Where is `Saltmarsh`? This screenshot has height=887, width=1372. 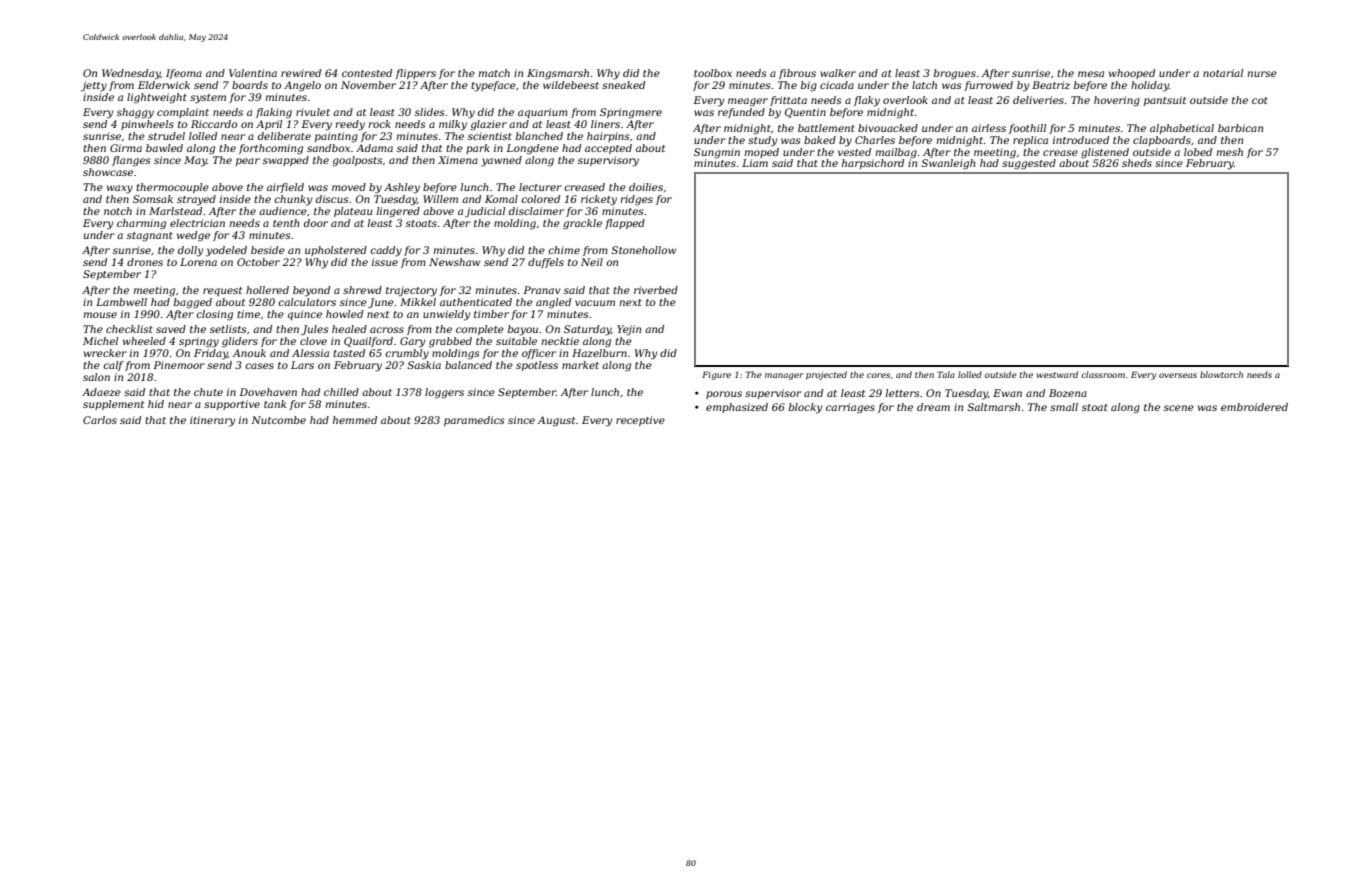 Saltmarsh is located at coordinates (993, 407).
